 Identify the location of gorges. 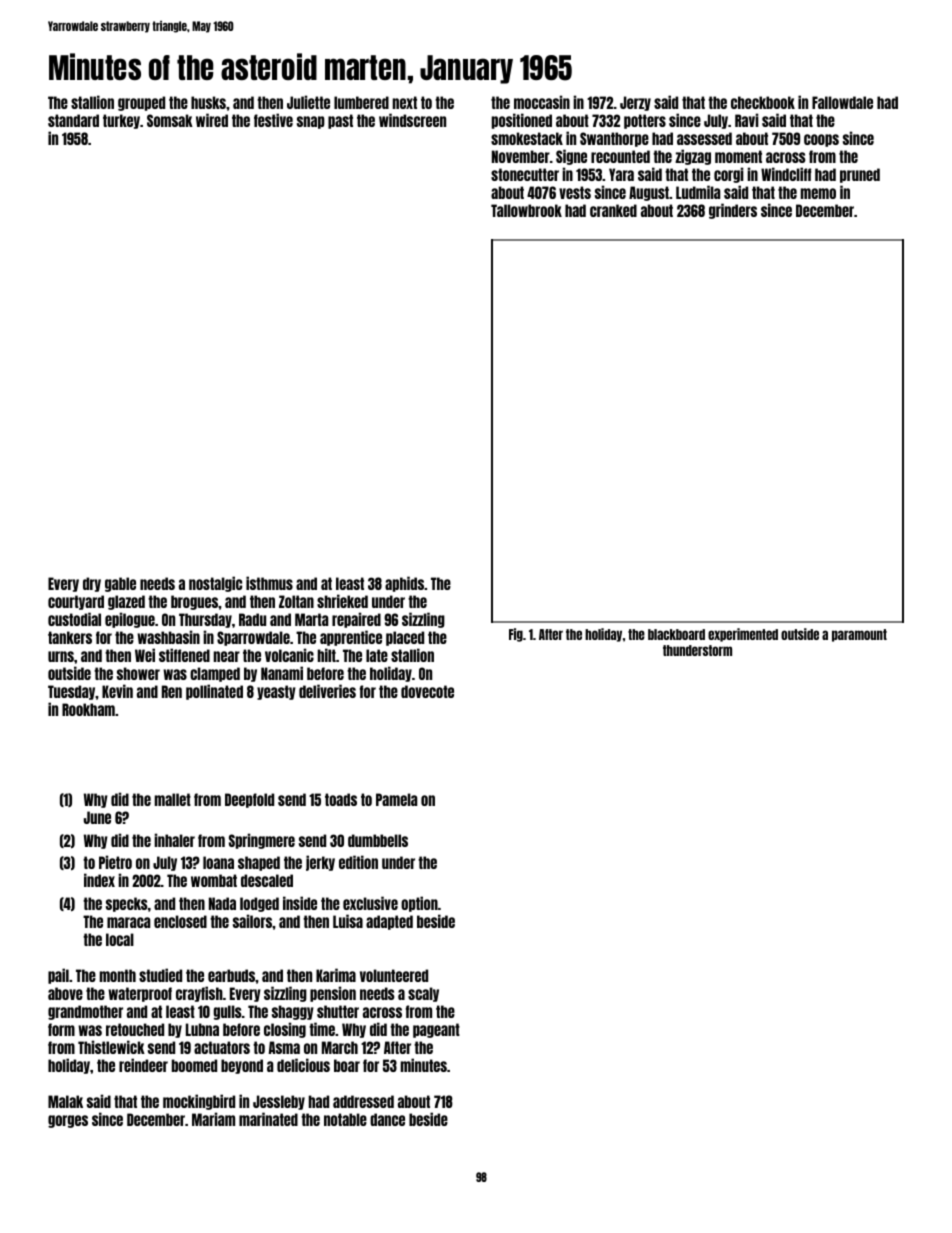
(68, 1121).
